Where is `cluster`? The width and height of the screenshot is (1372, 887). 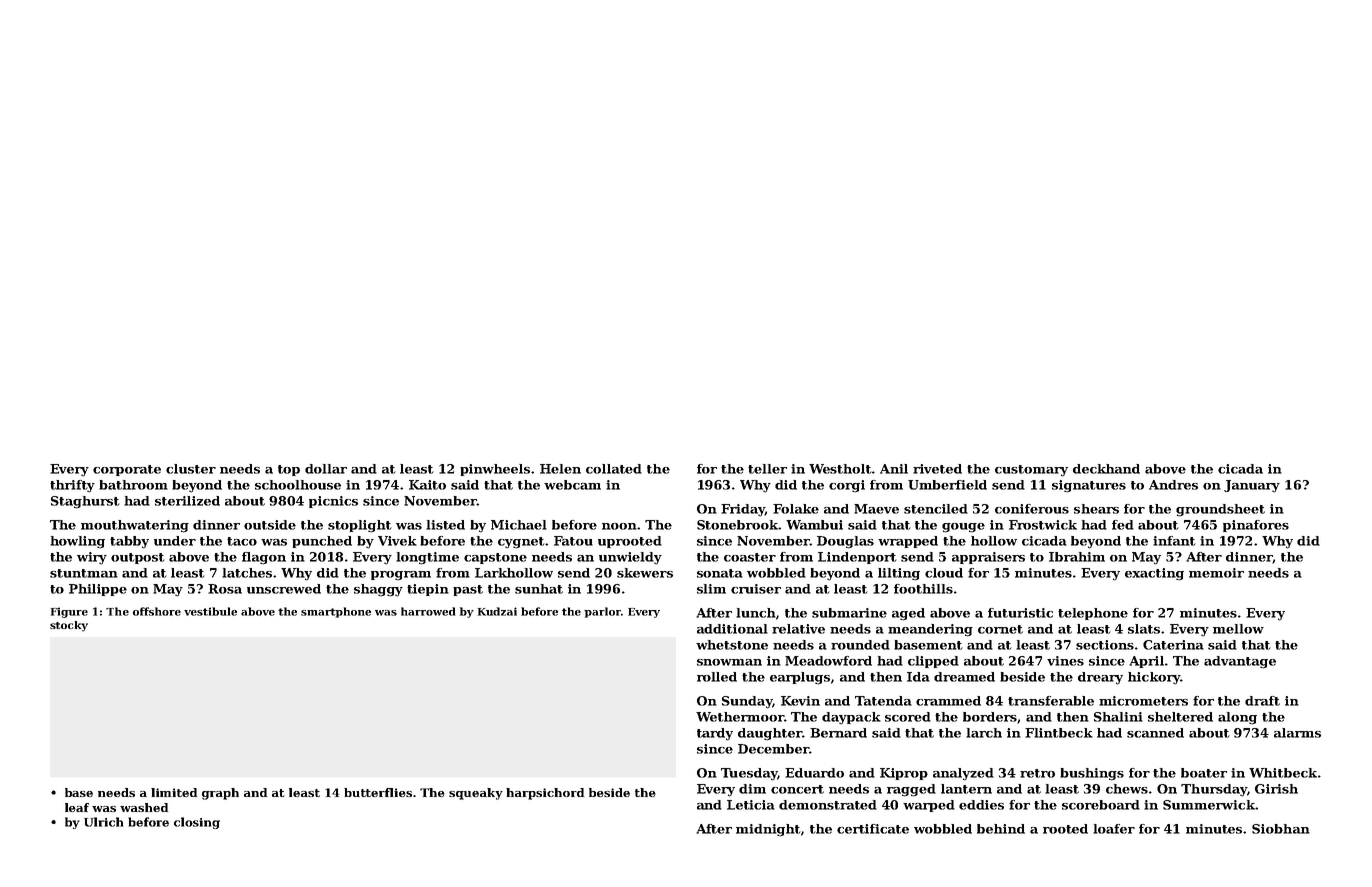 cluster is located at coordinates (191, 469).
